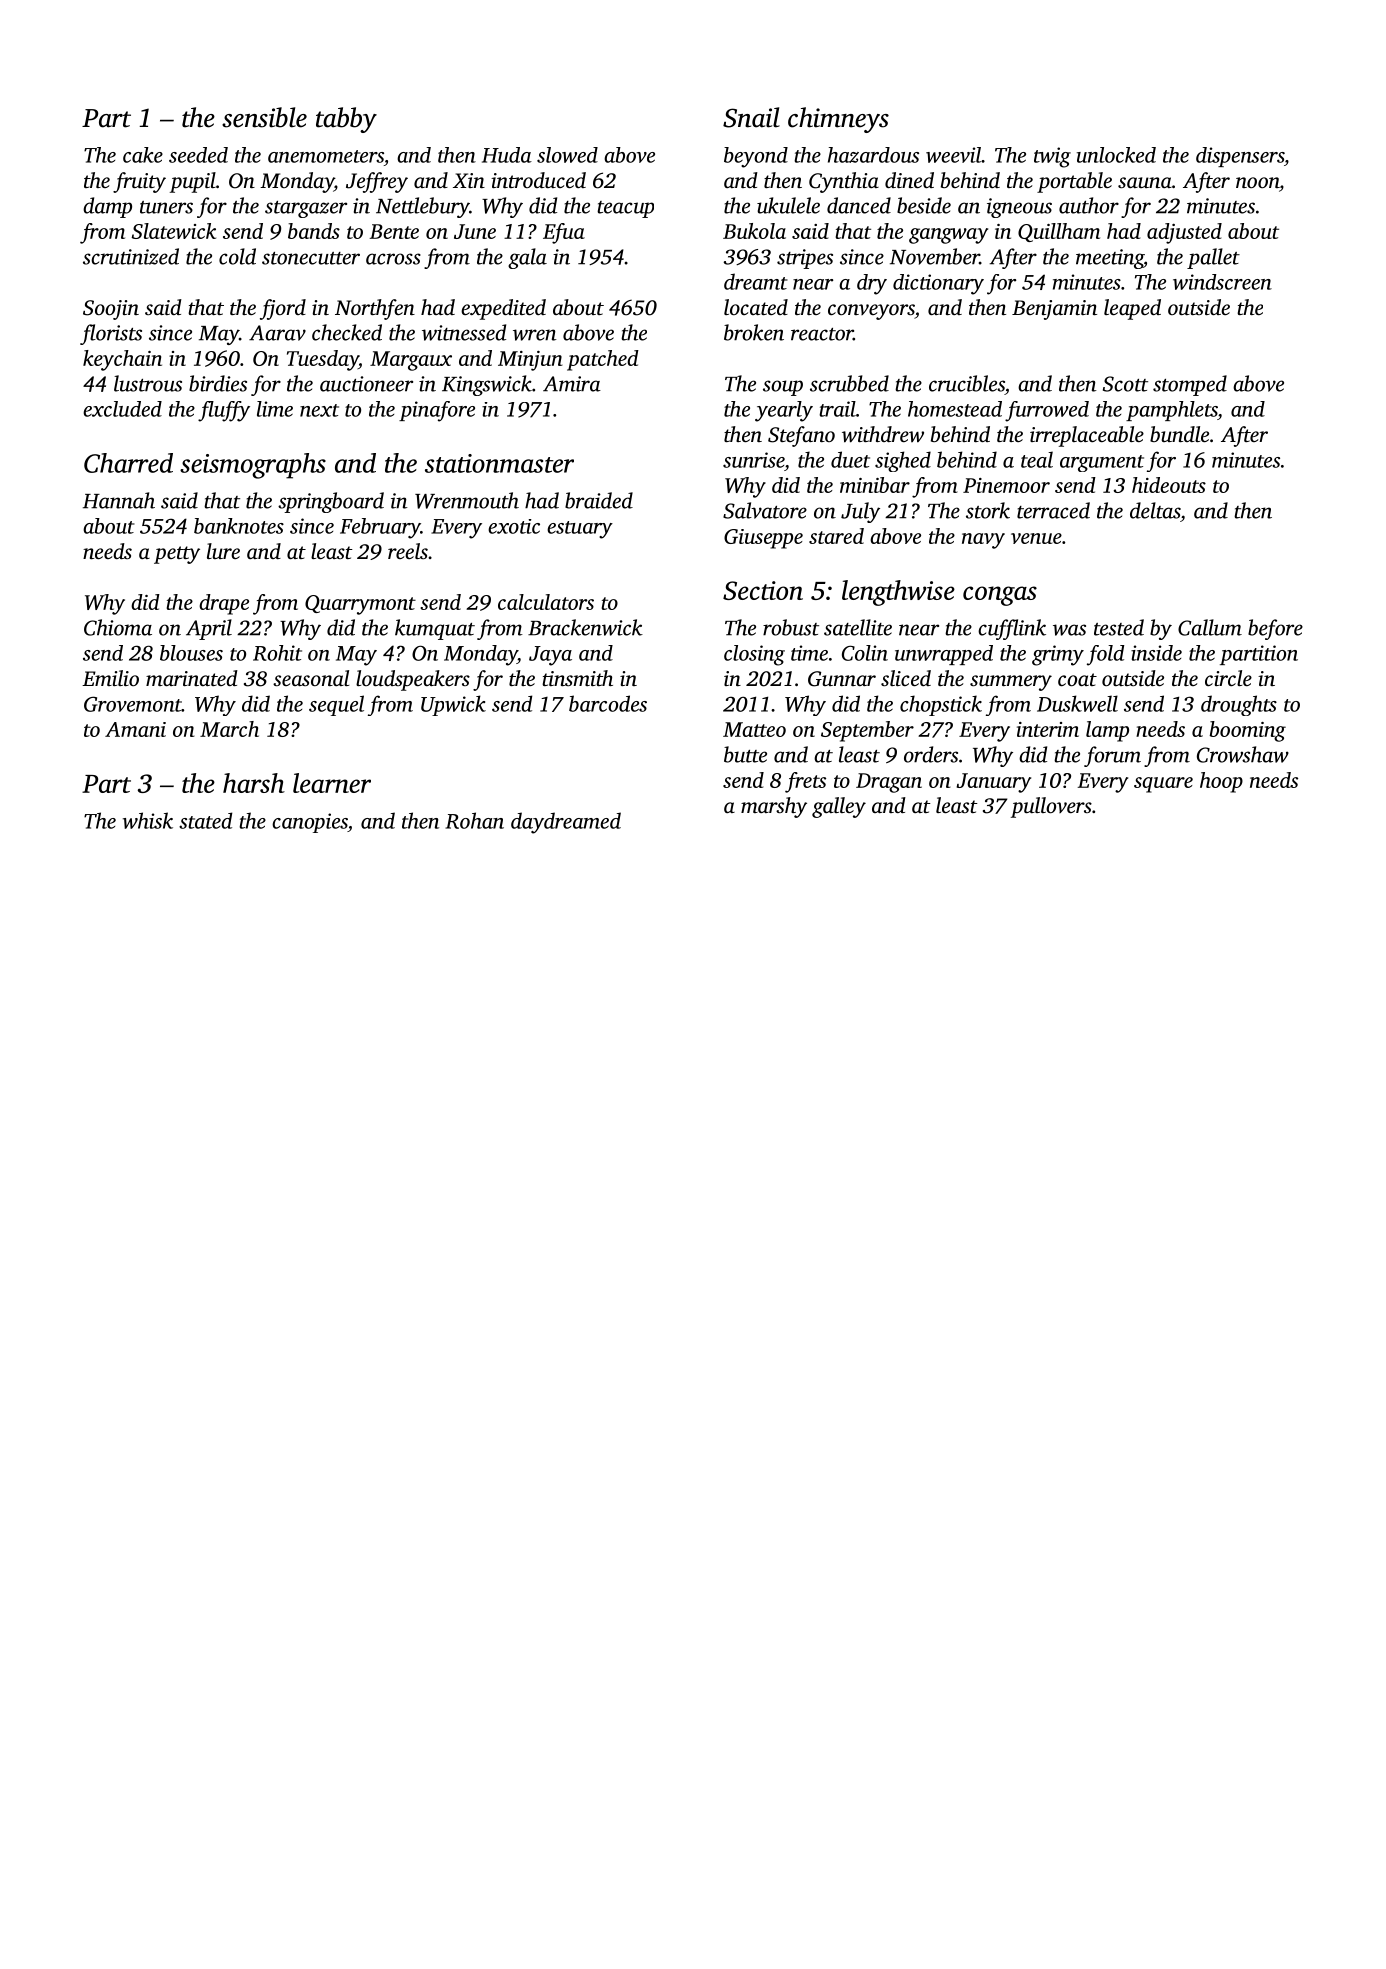 The width and height of the screenshot is (1386, 1969). What do you see at coordinates (550, 656) in the screenshot?
I see `Jaya` at bounding box center [550, 656].
